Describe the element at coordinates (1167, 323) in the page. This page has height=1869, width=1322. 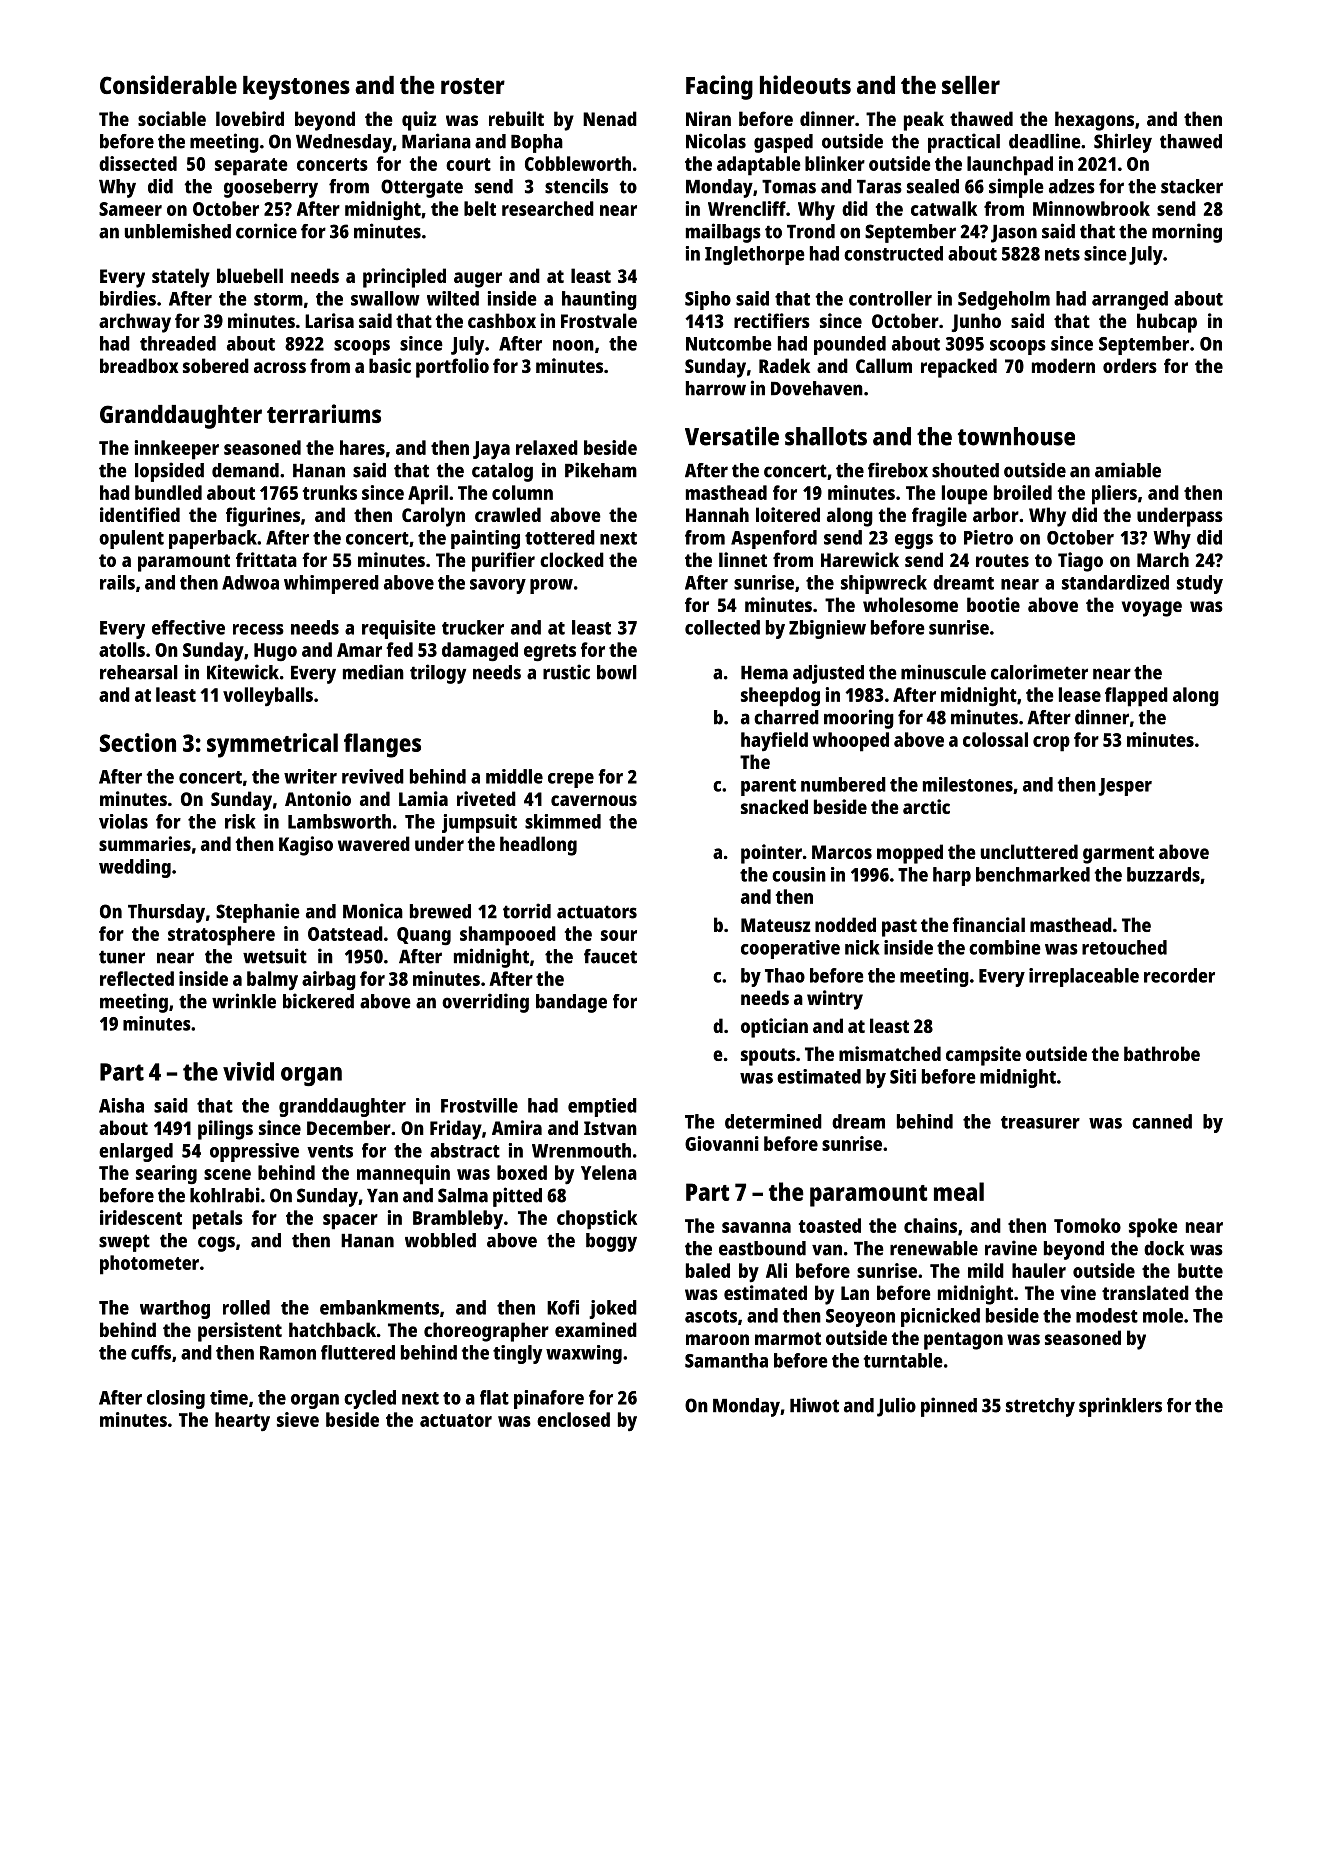
I see `hubcap` at that location.
